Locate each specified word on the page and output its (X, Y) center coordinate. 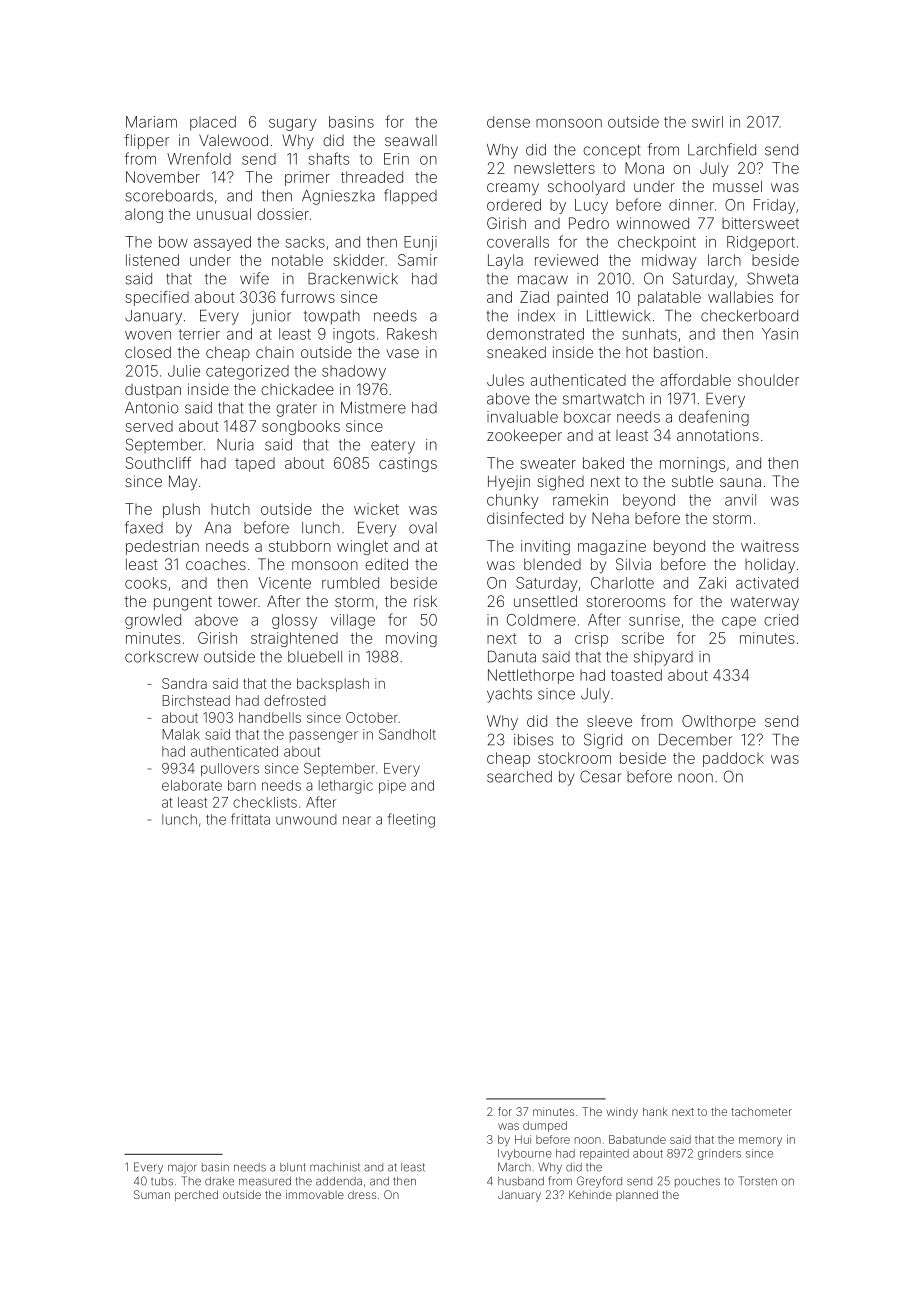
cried (781, 620)
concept (611, 151)
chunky (513, 501)
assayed (222, 243)
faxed (144, 527)
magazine (612, 547)
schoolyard (586, 188)
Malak (181, 734)
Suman (152, 1194)
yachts (509, 695)
